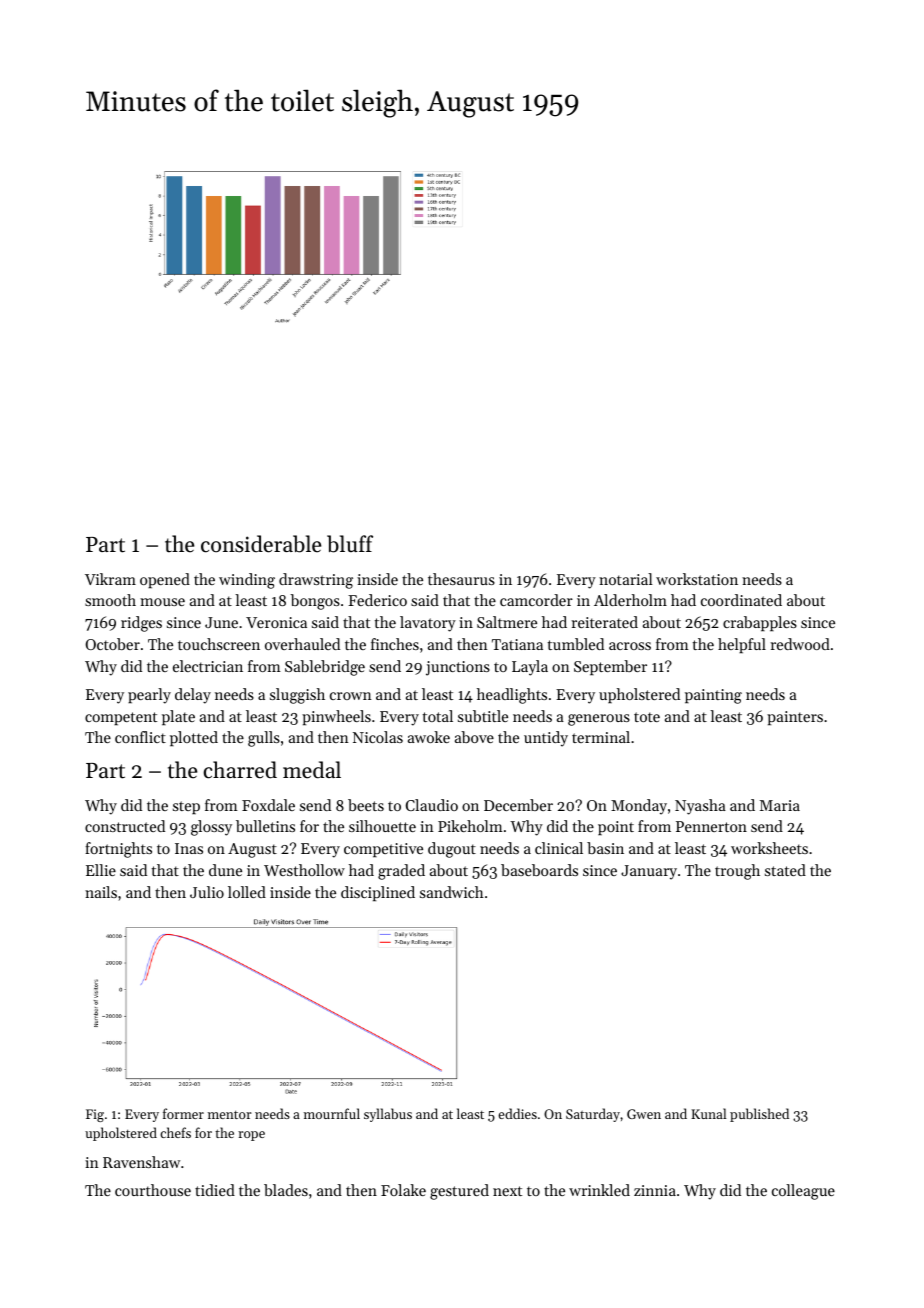 Image resolution: width=924 pixels, height=1308 pixels. I want to click on Folake, so click(403, 1190).
